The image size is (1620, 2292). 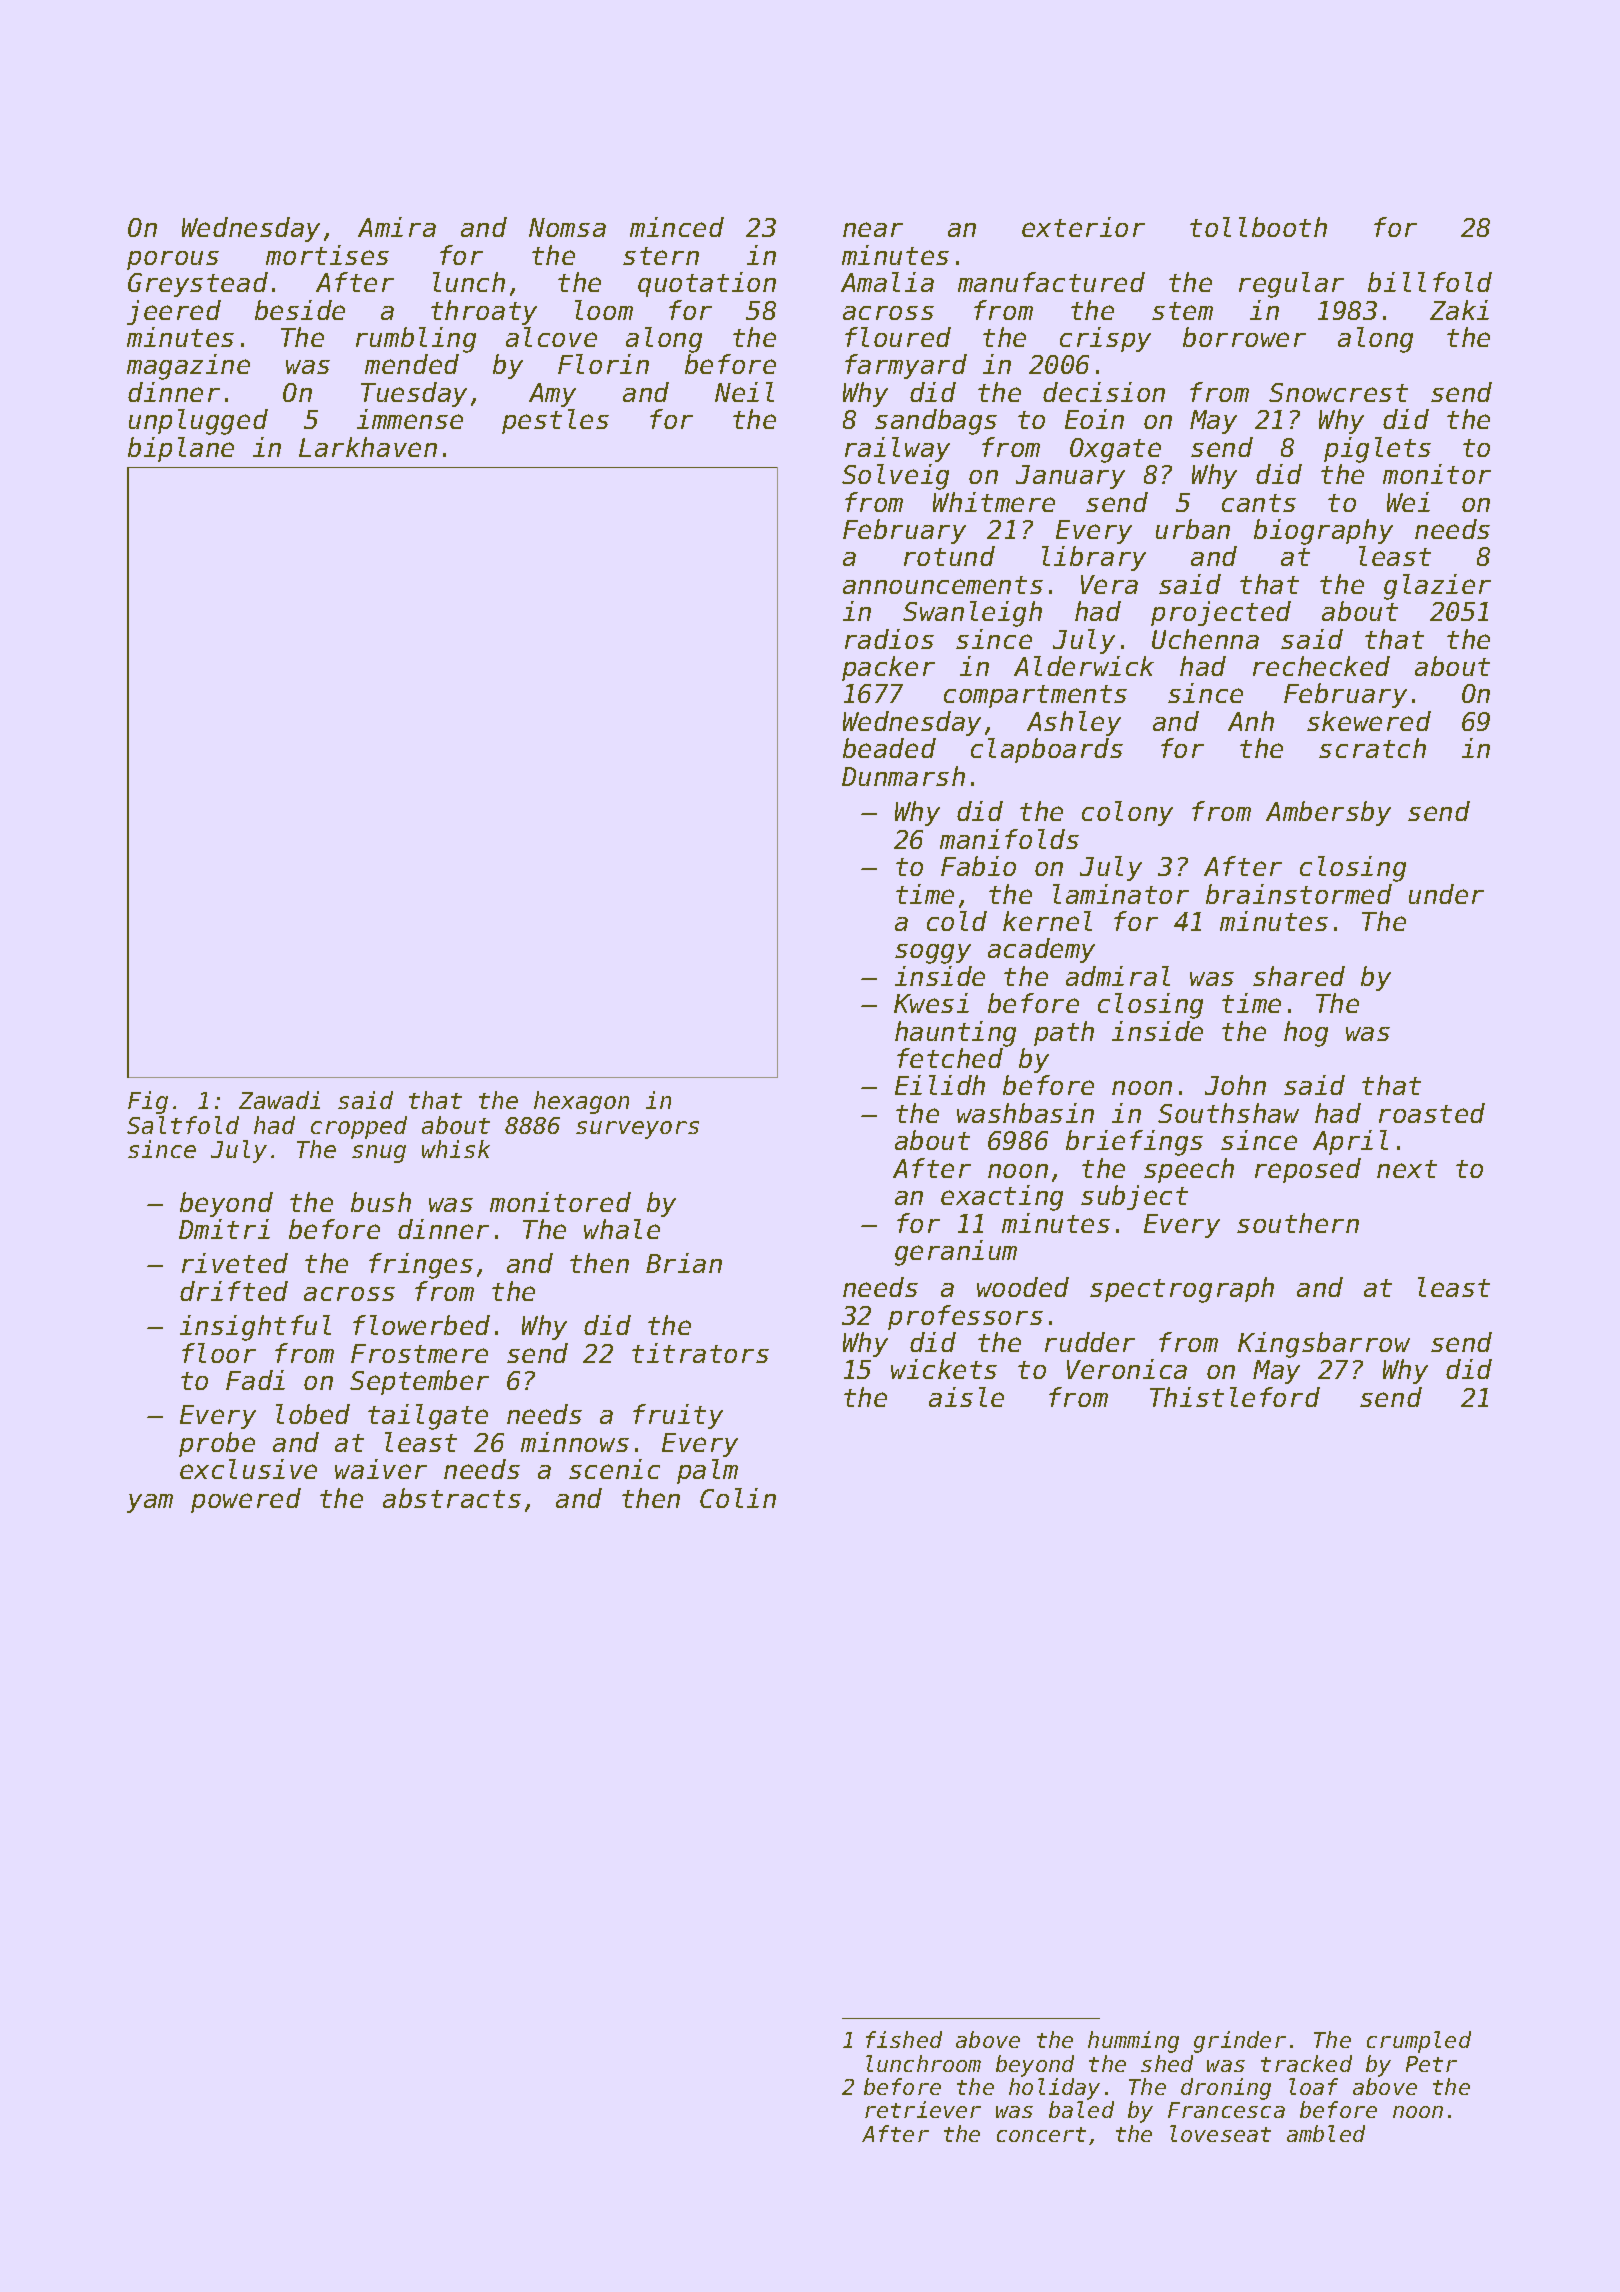 What do you see at coordinates (966, 1397) in the document?
I see `aisle` at bounding box center [966, 1397].
